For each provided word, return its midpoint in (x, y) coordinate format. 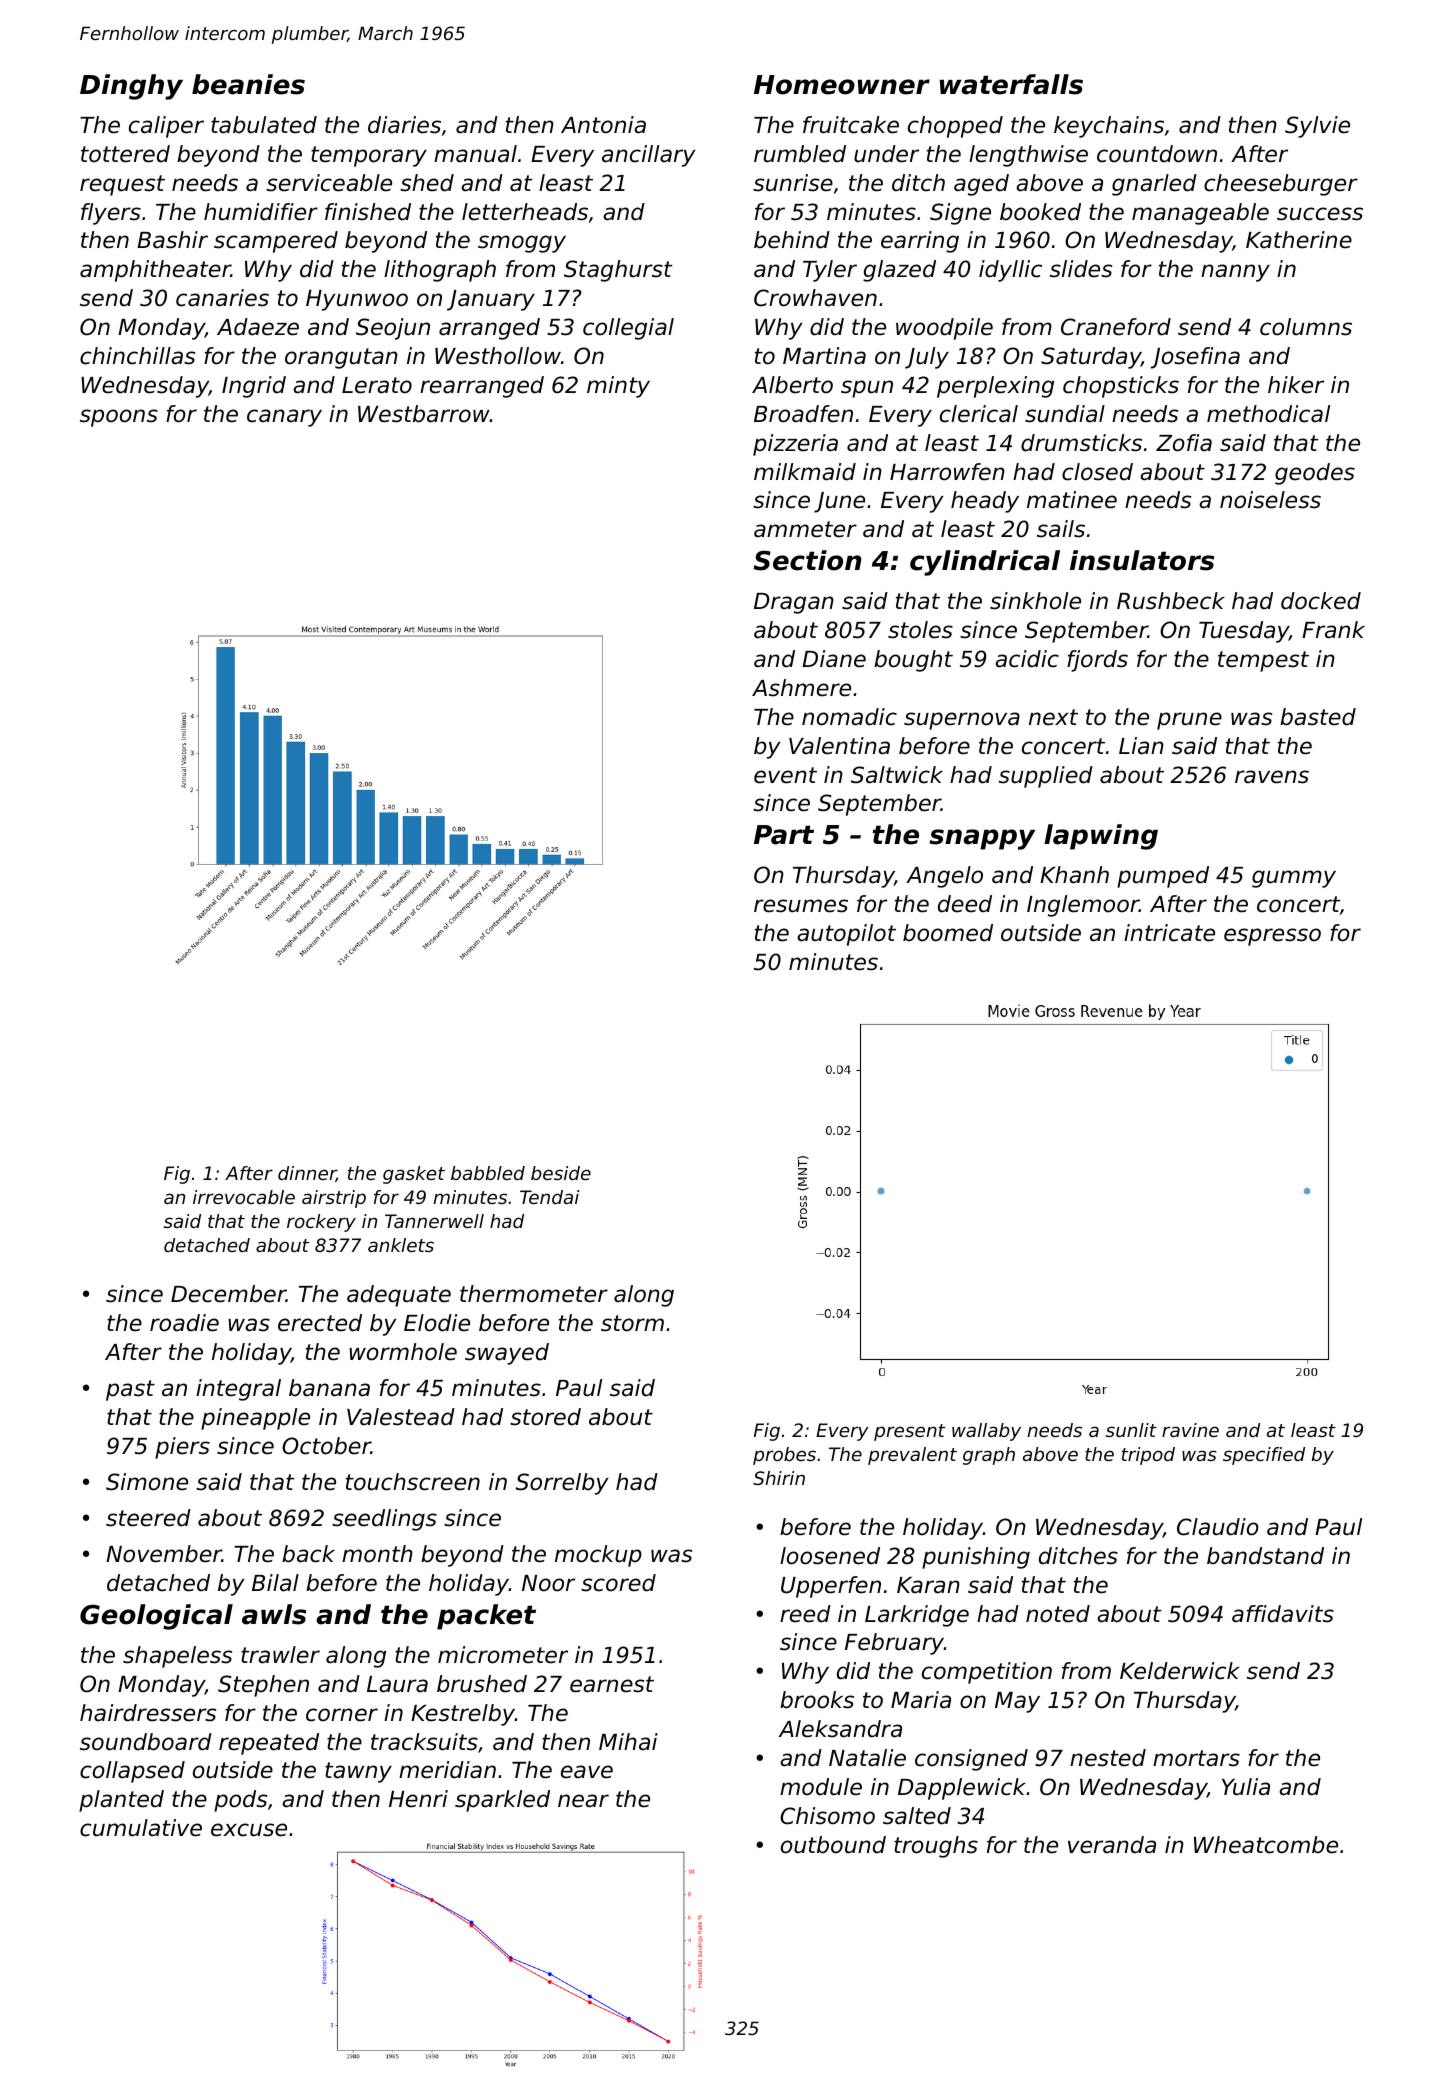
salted (917, 1816)
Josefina (1195, 358)
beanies (248, 84)
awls (274, 1614)
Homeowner (842, 85)
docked (1321, 601)
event (785, 775)
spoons (119, 418)
